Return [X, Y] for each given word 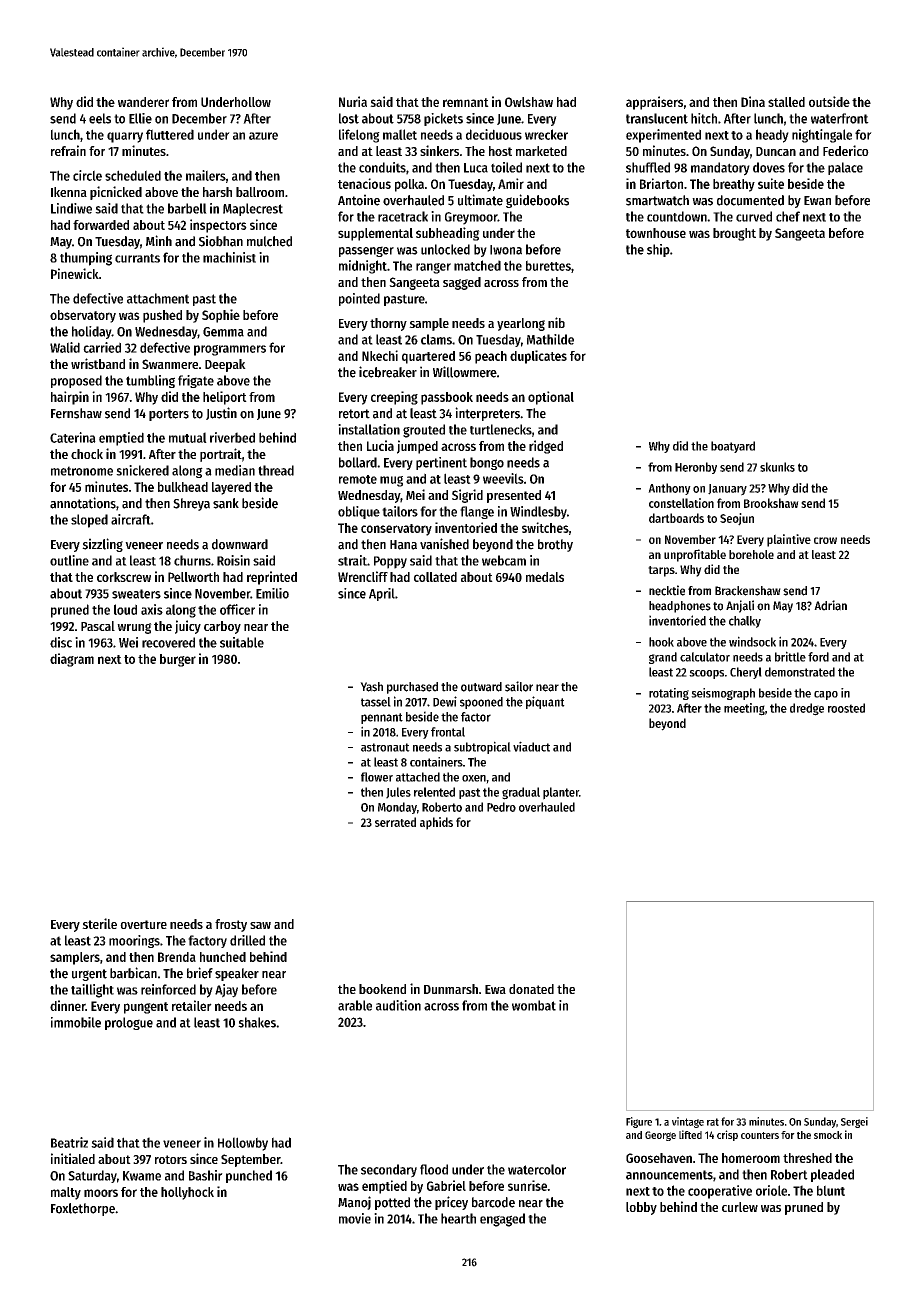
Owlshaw [529, 102]
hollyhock [187, 1193]
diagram [72, 660]
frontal [448, 732]
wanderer [143, 102]
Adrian [830, 605]
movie [355, 1218]
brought [734, 234]
